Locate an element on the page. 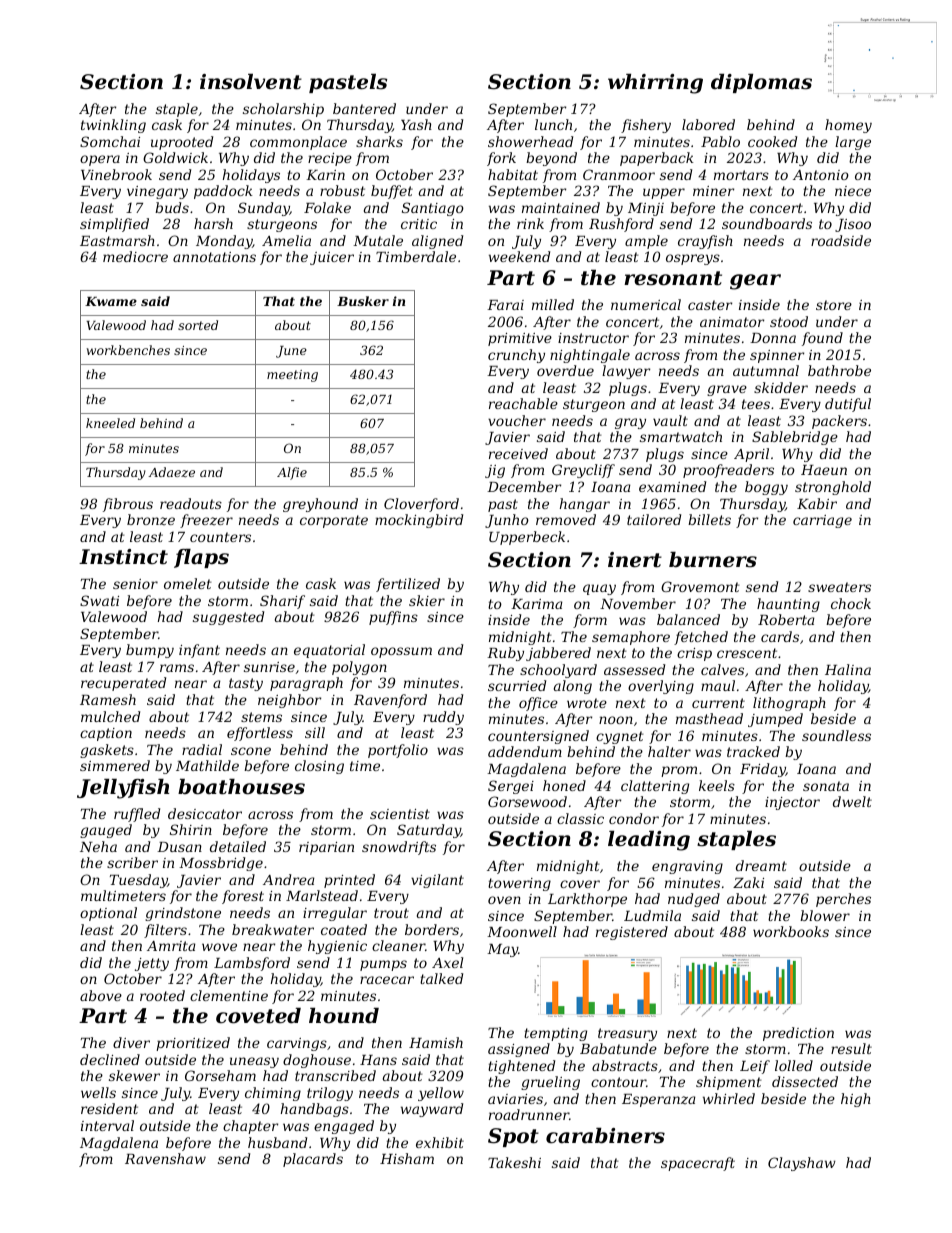 The height and width of the image is (1233, 952). Ravenshaw is located at coordinates (165, 1158).
